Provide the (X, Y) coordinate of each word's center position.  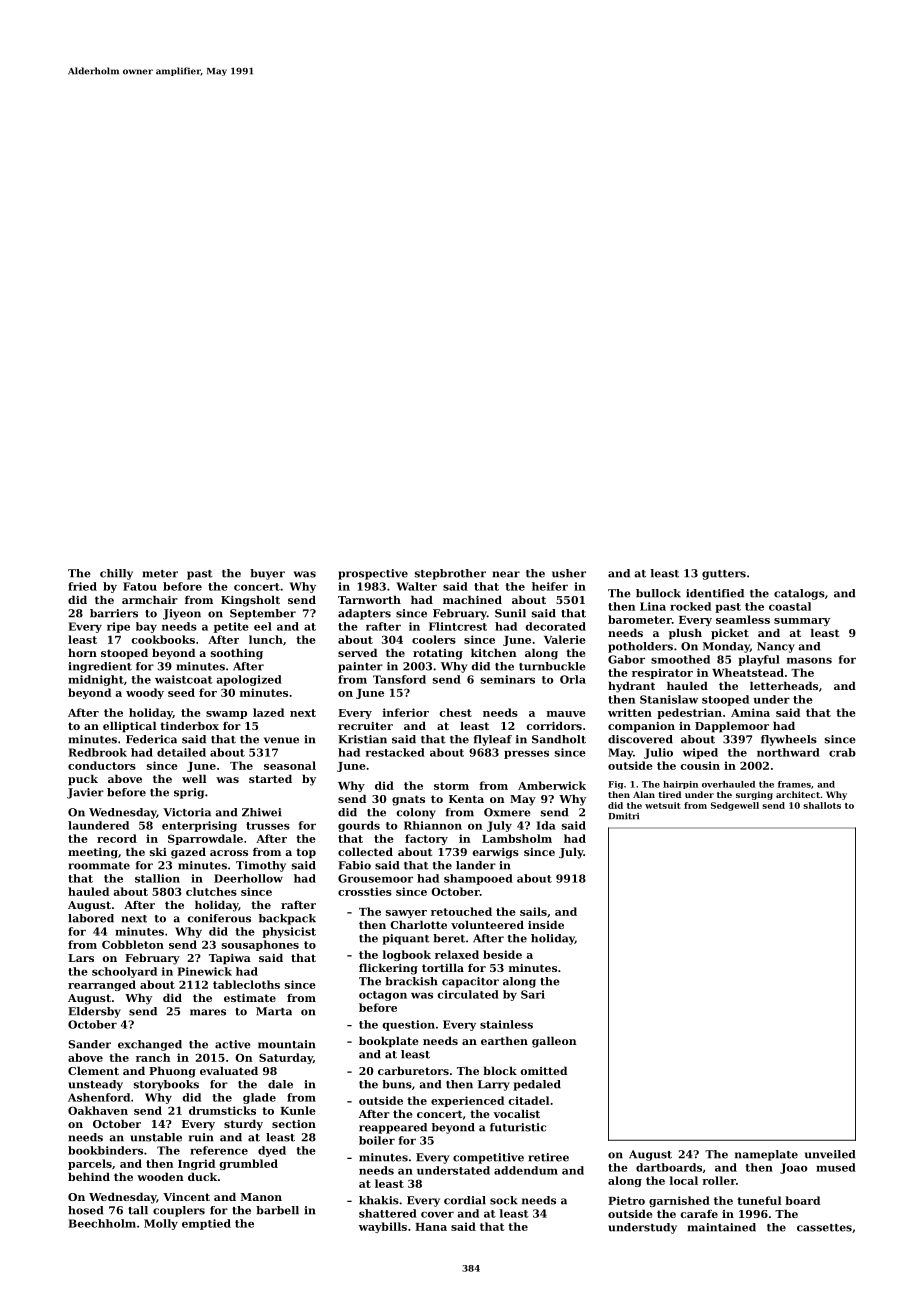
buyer (267, 574)
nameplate (766, 1155)
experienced (467, 1101)
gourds (359, 826)
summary (802, 622)
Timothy (261, 866)
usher (569, 573)
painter (360, 667)
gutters (724, 575)
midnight (96, 680)
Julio (658, 753)
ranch (153, 1057)
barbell (277, 1210)
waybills (383, 1227)
